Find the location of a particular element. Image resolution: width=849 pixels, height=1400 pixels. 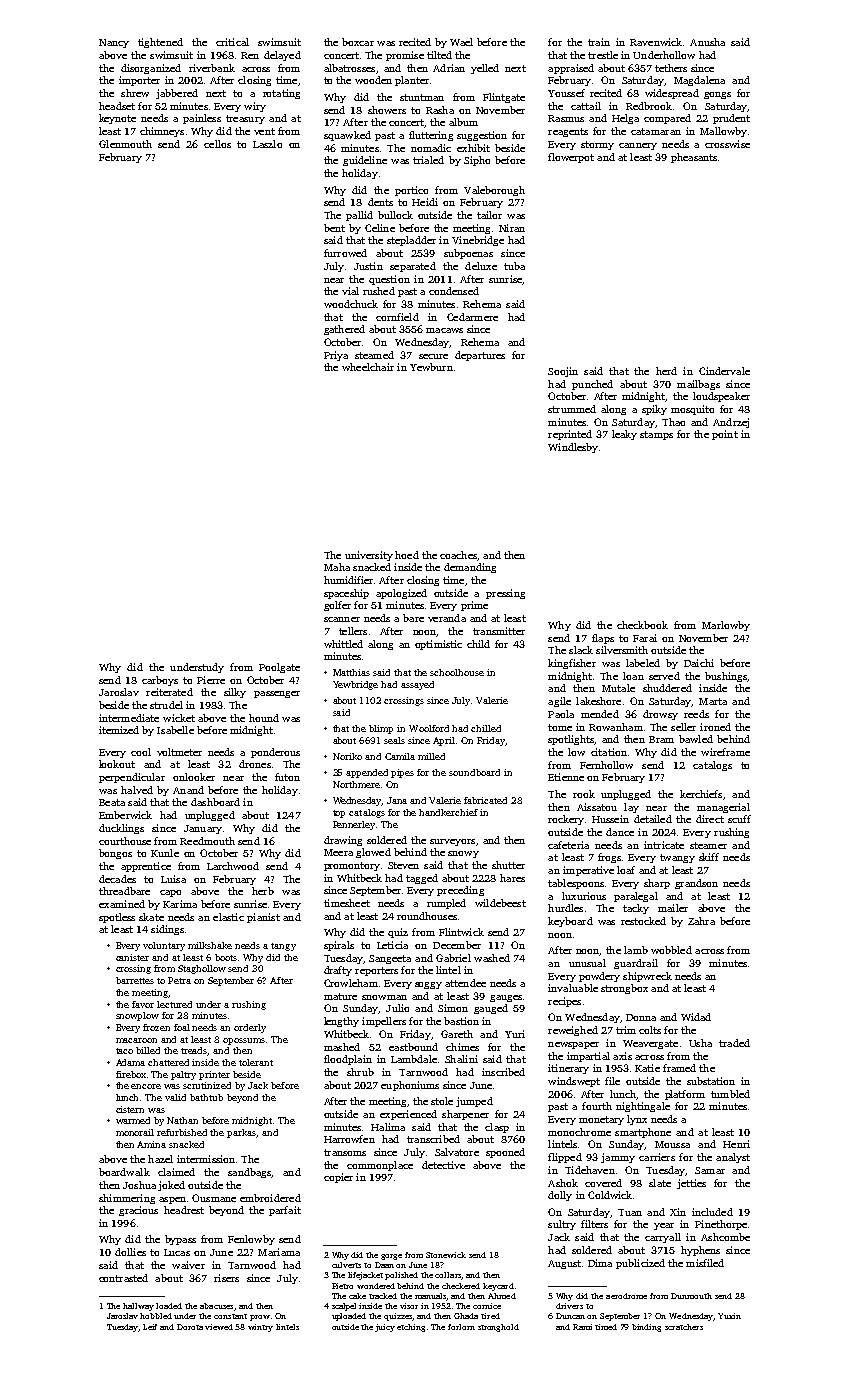

tightened is located at coordinates (160, 43).
